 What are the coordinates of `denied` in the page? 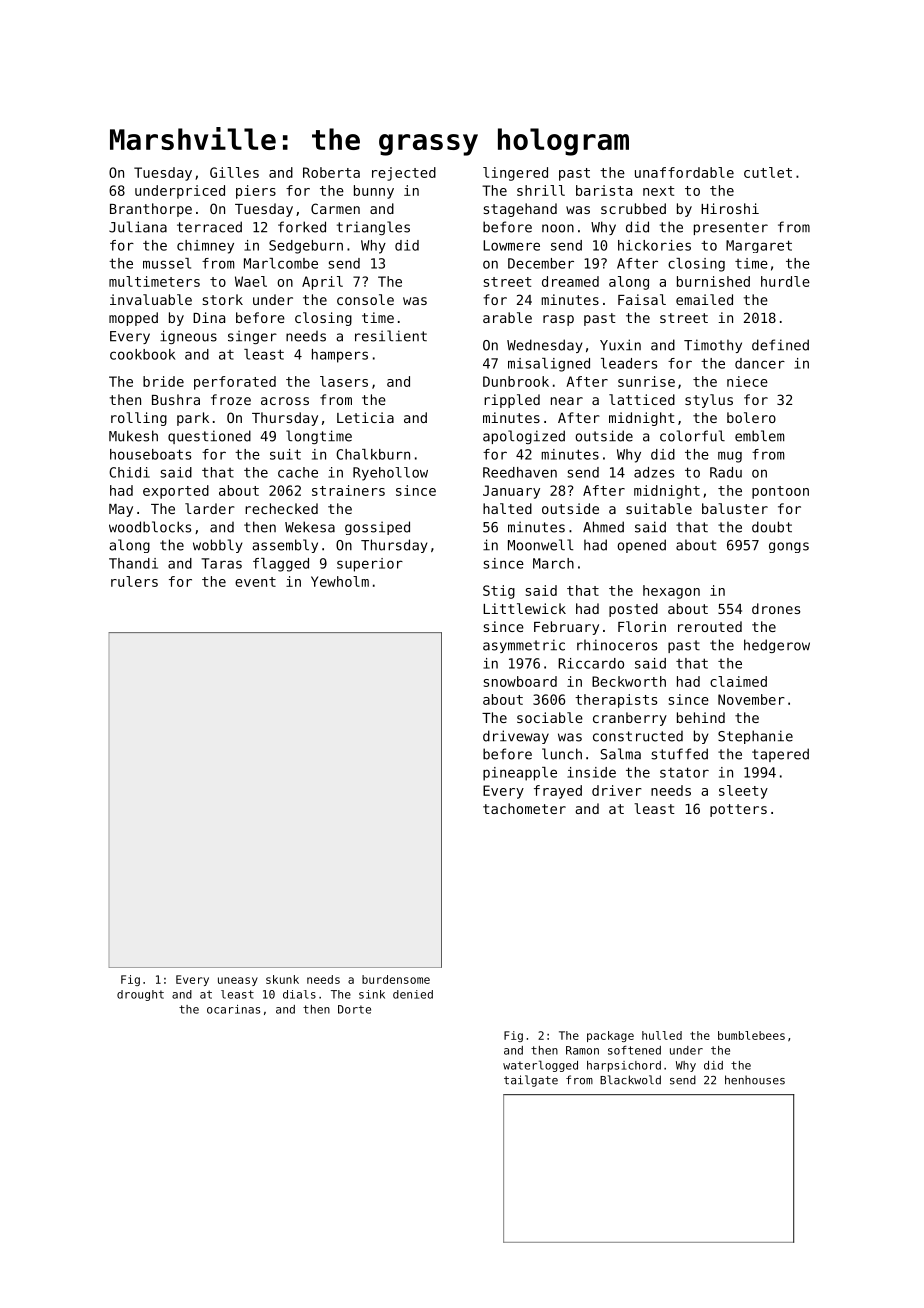 It's located at (413, 994).
